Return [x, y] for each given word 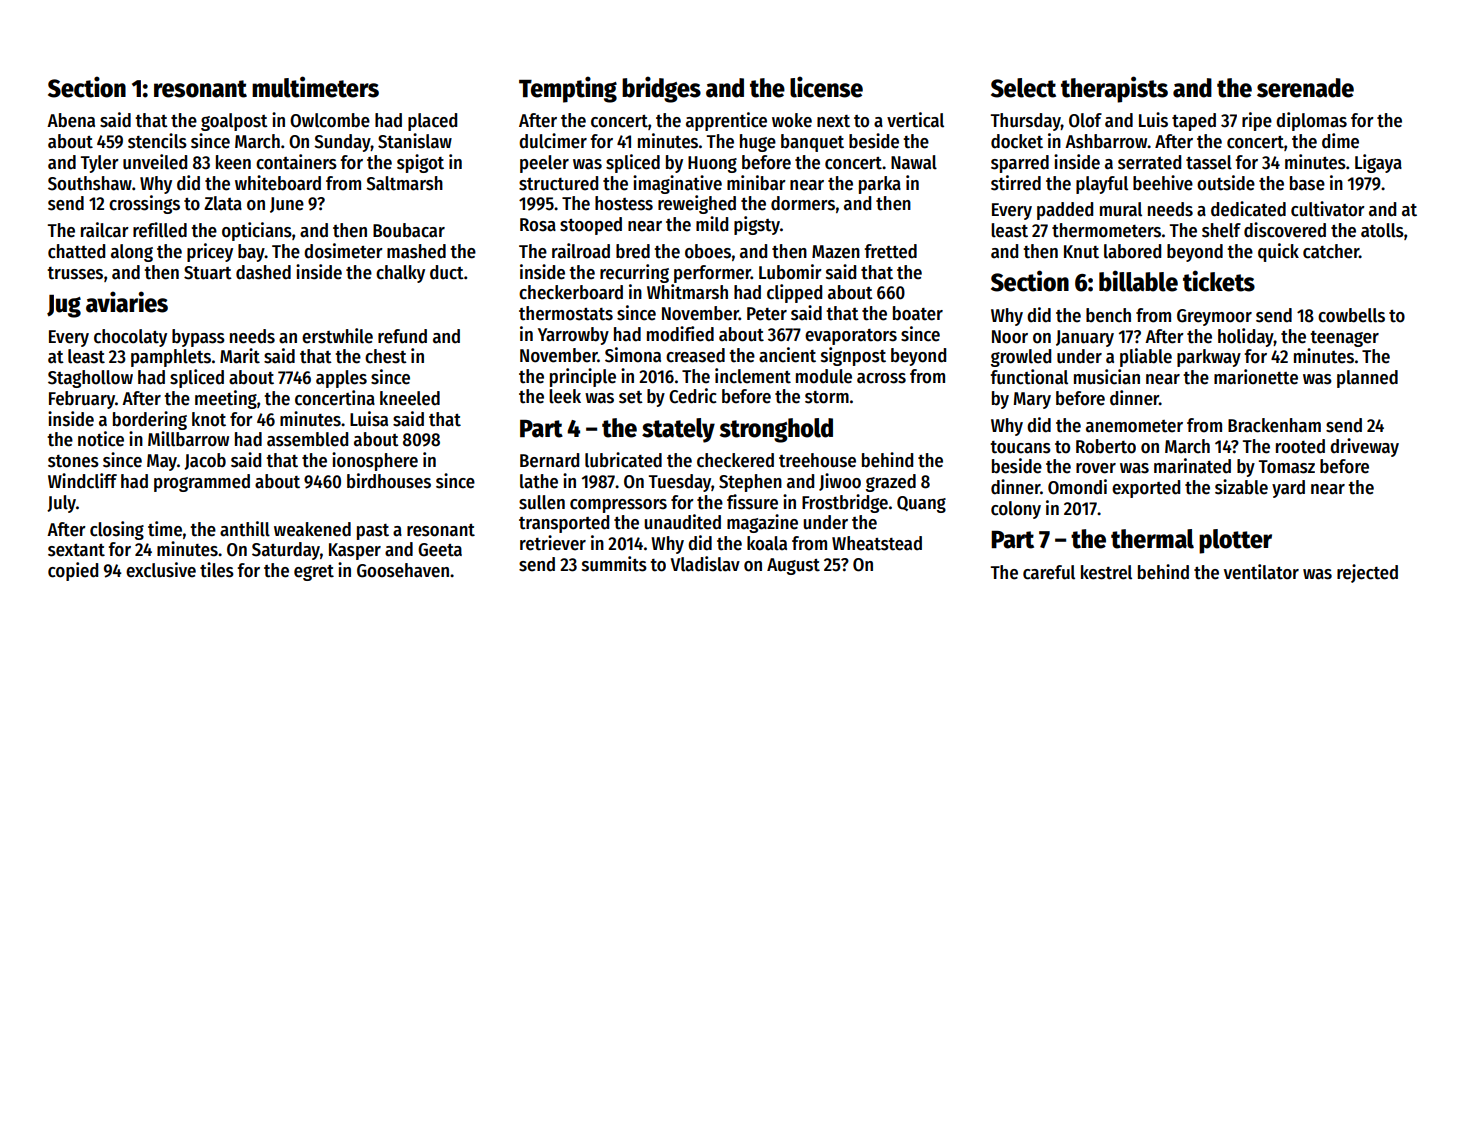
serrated [1149, 162]
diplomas [1311, 121]
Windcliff [82, 481]
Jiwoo [840, 482]
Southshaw [90, 183]
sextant [76, 550]
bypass [198, 338]
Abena [71, 120]
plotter [1235, 541]
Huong [712, 164]
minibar [756, 183]
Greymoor [1214, 317]
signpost [853, 356]
